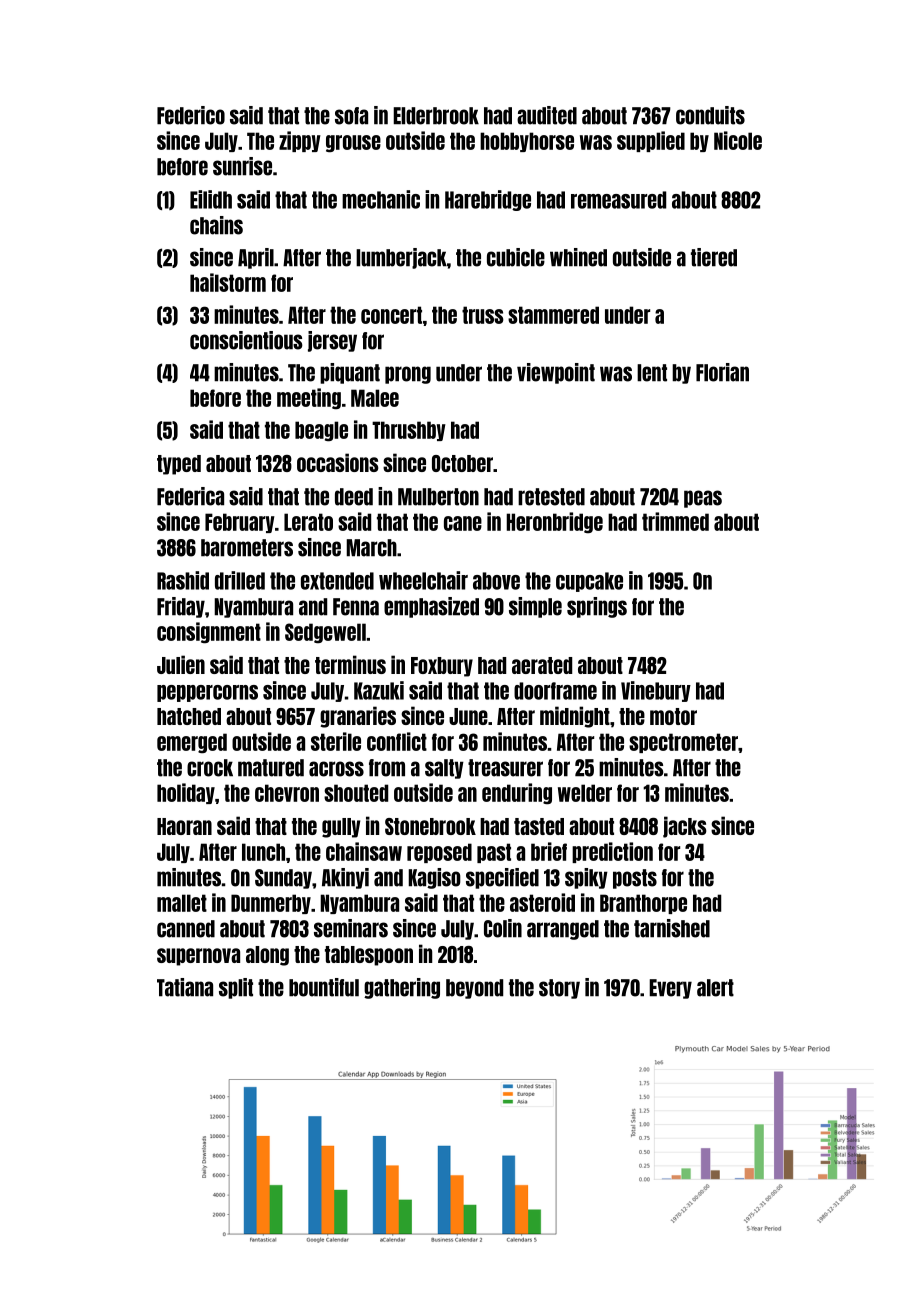  Describe the element at coordinates (434, 878) in the screenshot. I see `Kagiso` at that location.
